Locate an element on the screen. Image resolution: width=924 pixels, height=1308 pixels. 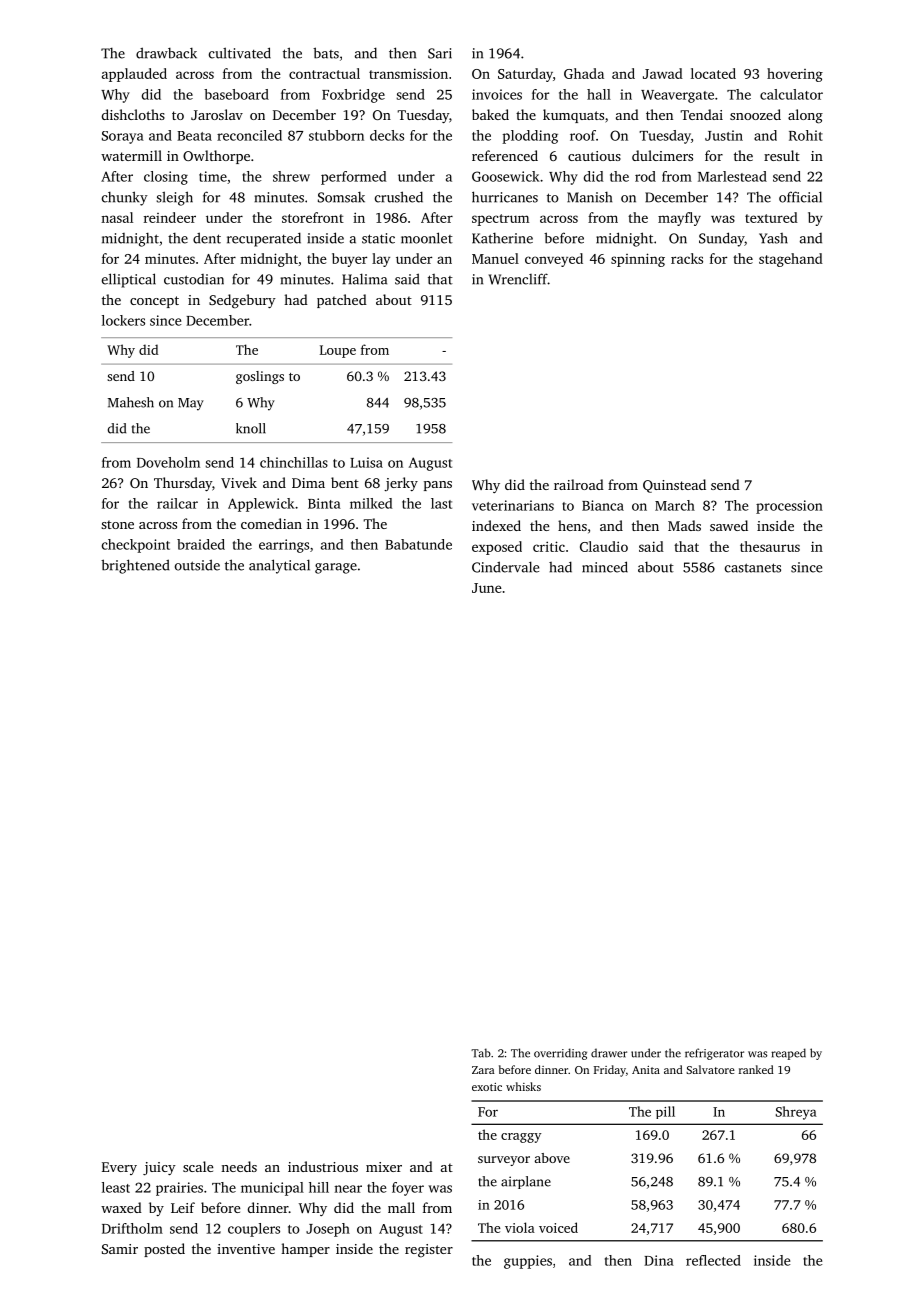
Every is located at coordinates (119, 1168).
